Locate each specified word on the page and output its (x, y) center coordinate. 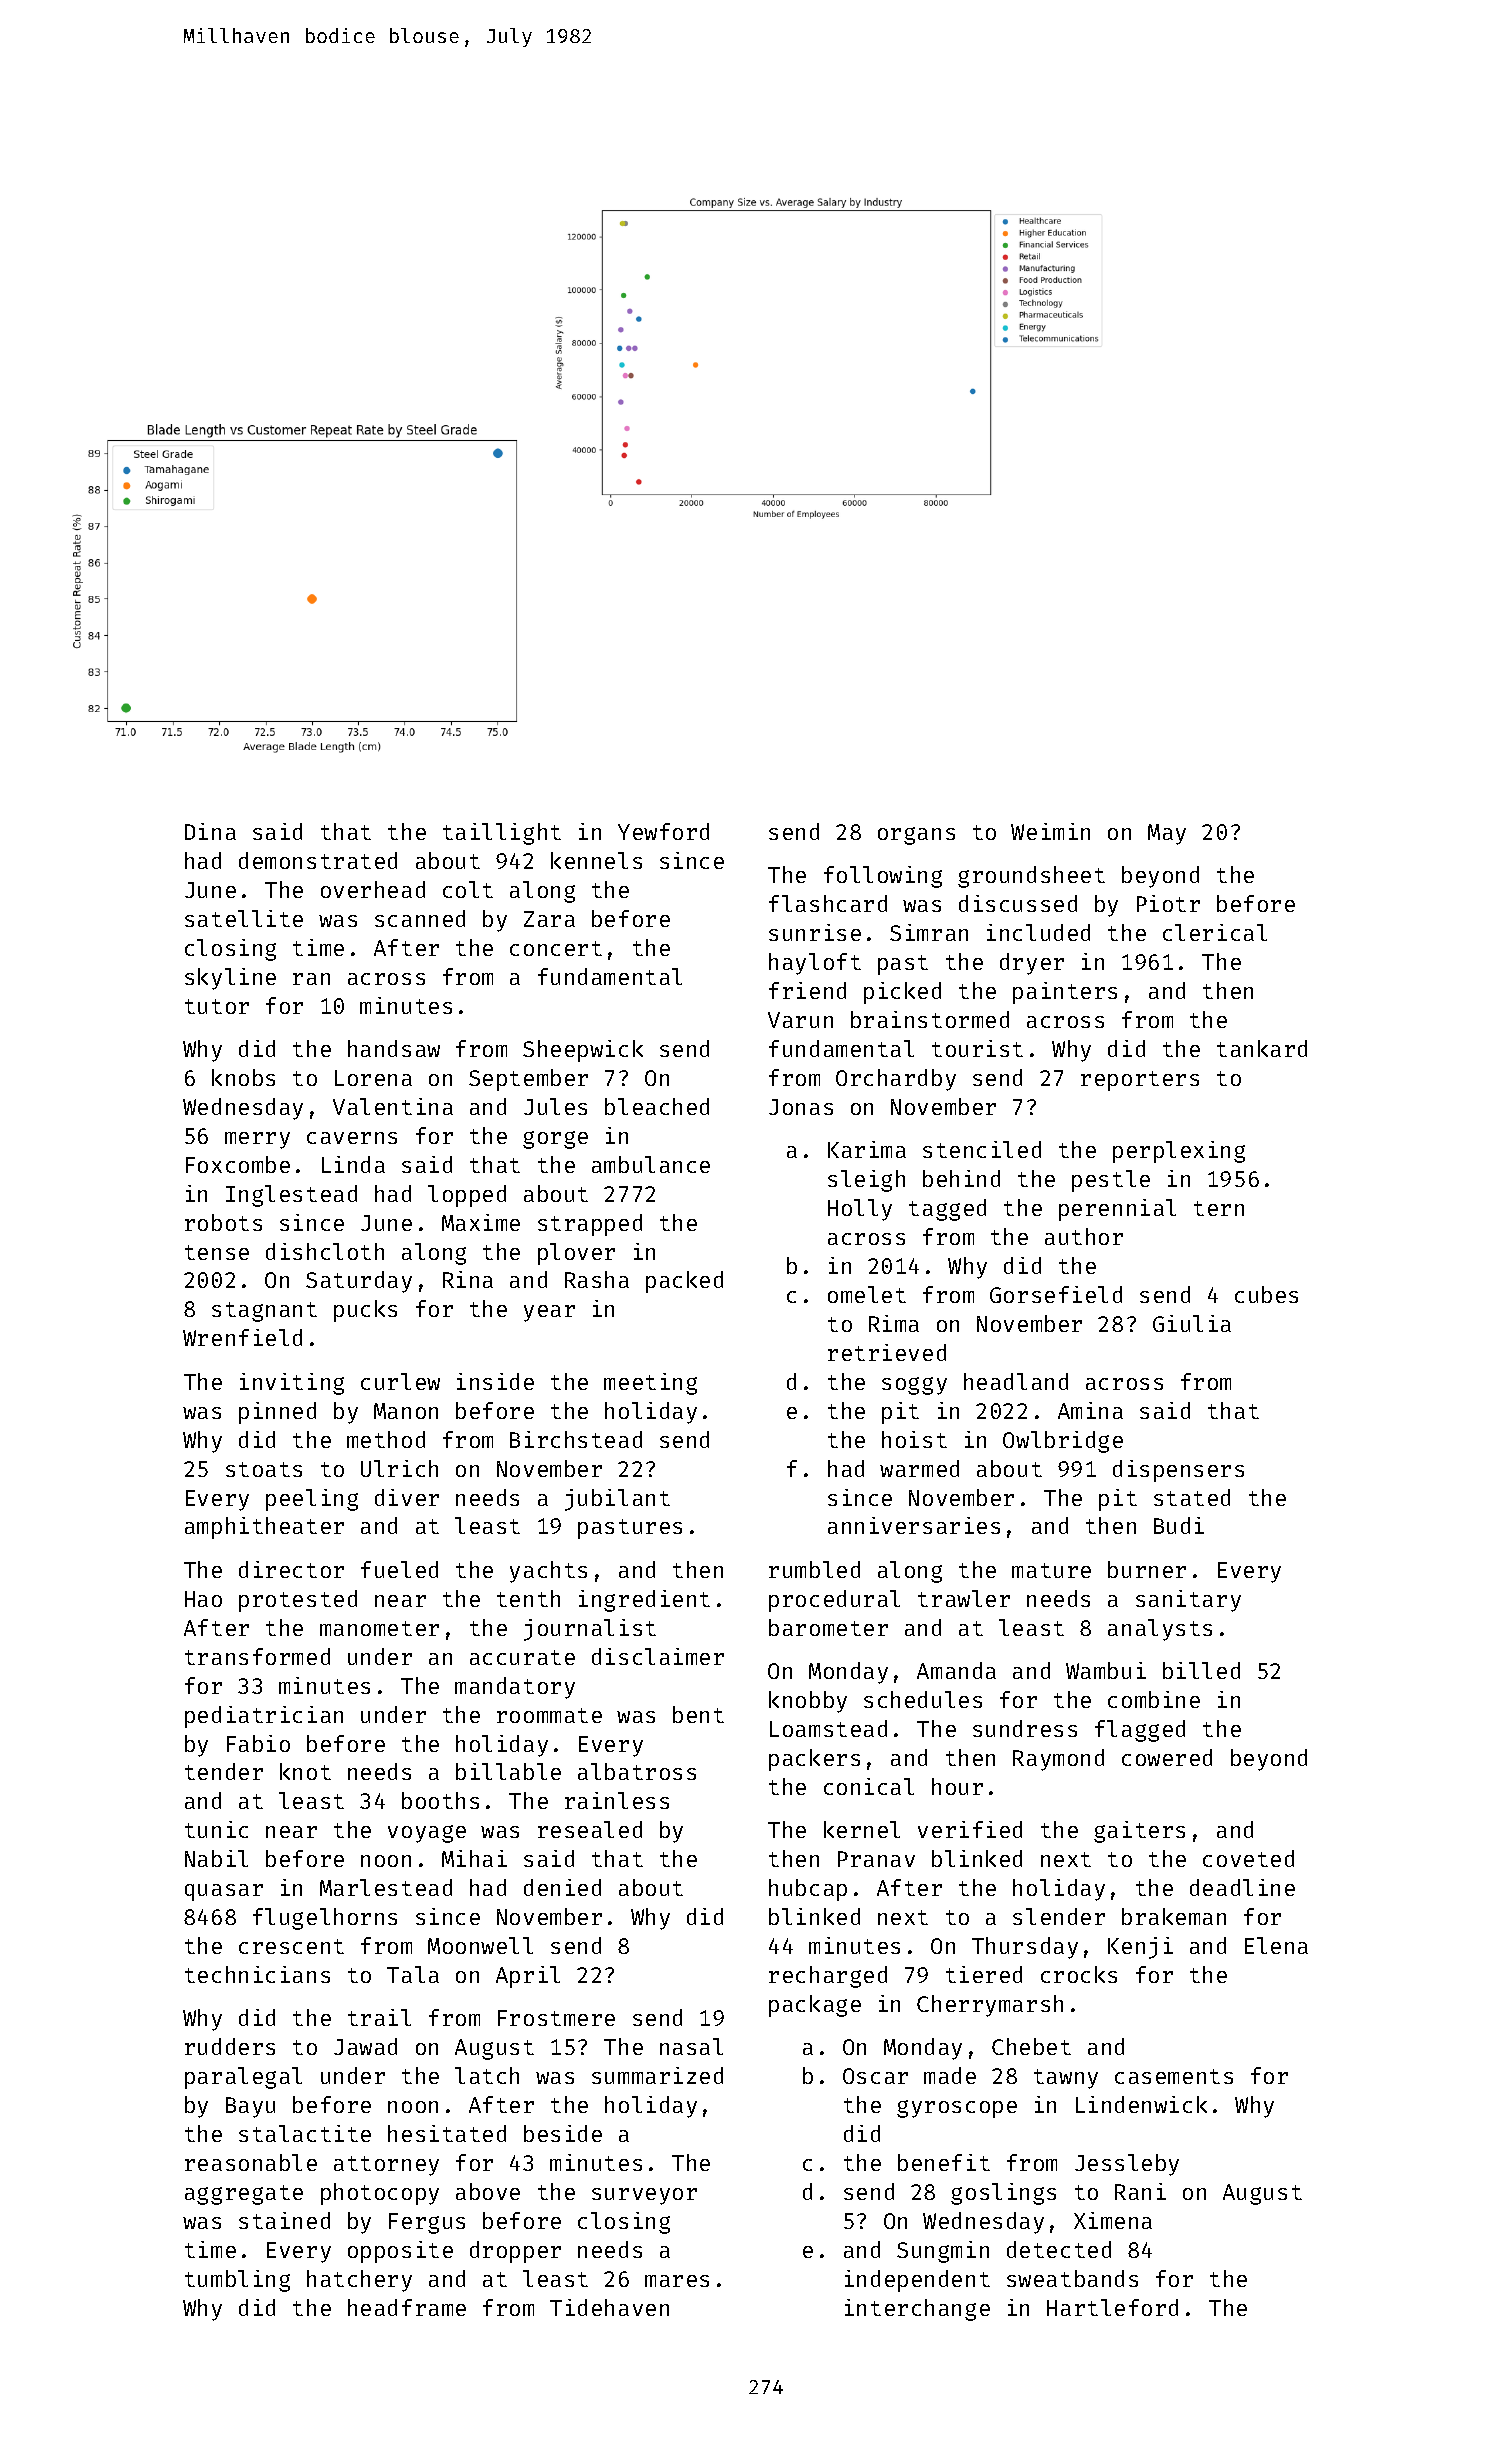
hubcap (808, 1890)
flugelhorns (325, 1919)
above (488, 2191)
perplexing (1179, 1152)
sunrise (815, 932)
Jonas (801, 1107)
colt (468, 889)
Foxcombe (238, 1164)
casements (1174, 2076)
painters (1065, 993)
